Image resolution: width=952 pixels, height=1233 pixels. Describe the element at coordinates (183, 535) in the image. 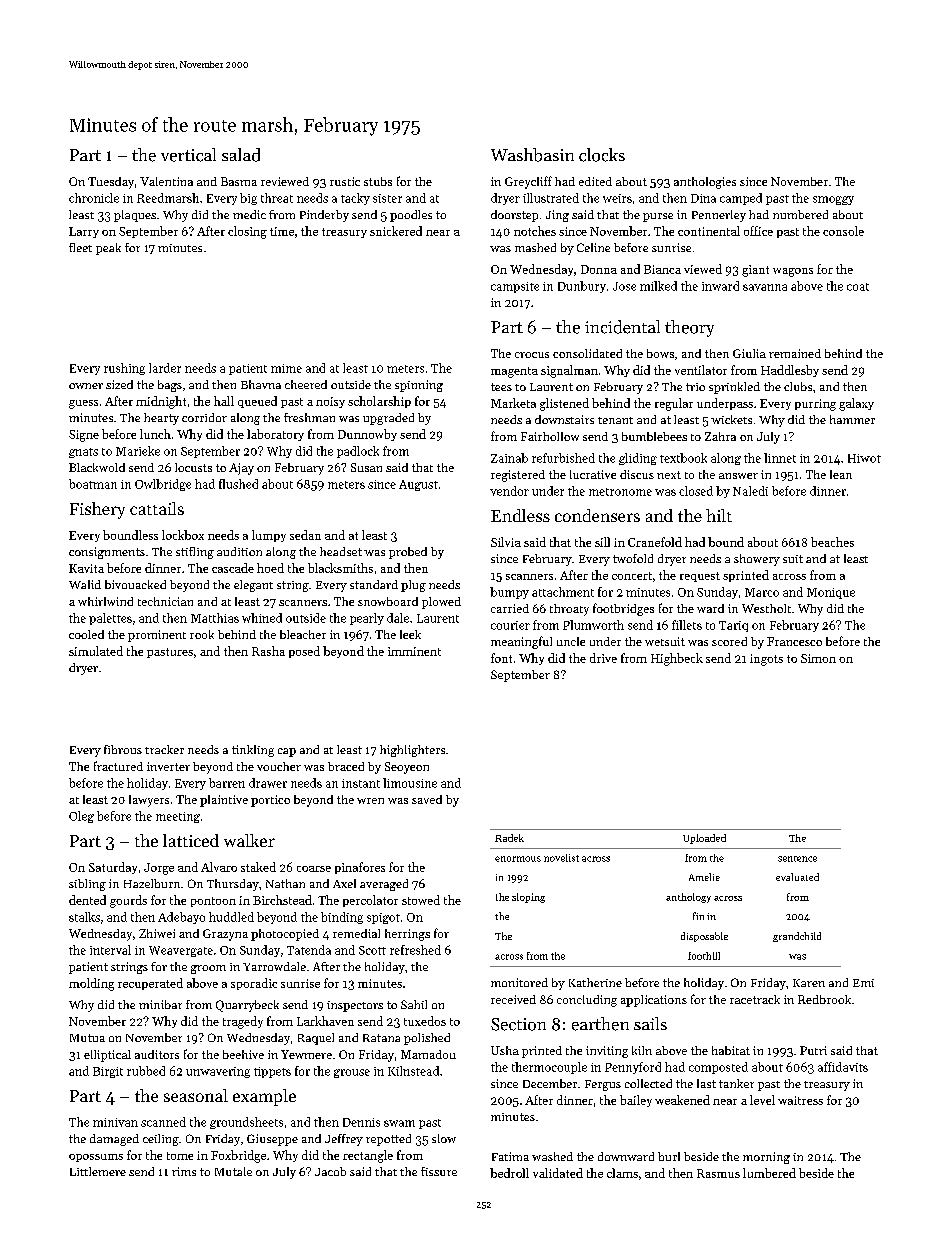

I see `lockbox` at that location.
